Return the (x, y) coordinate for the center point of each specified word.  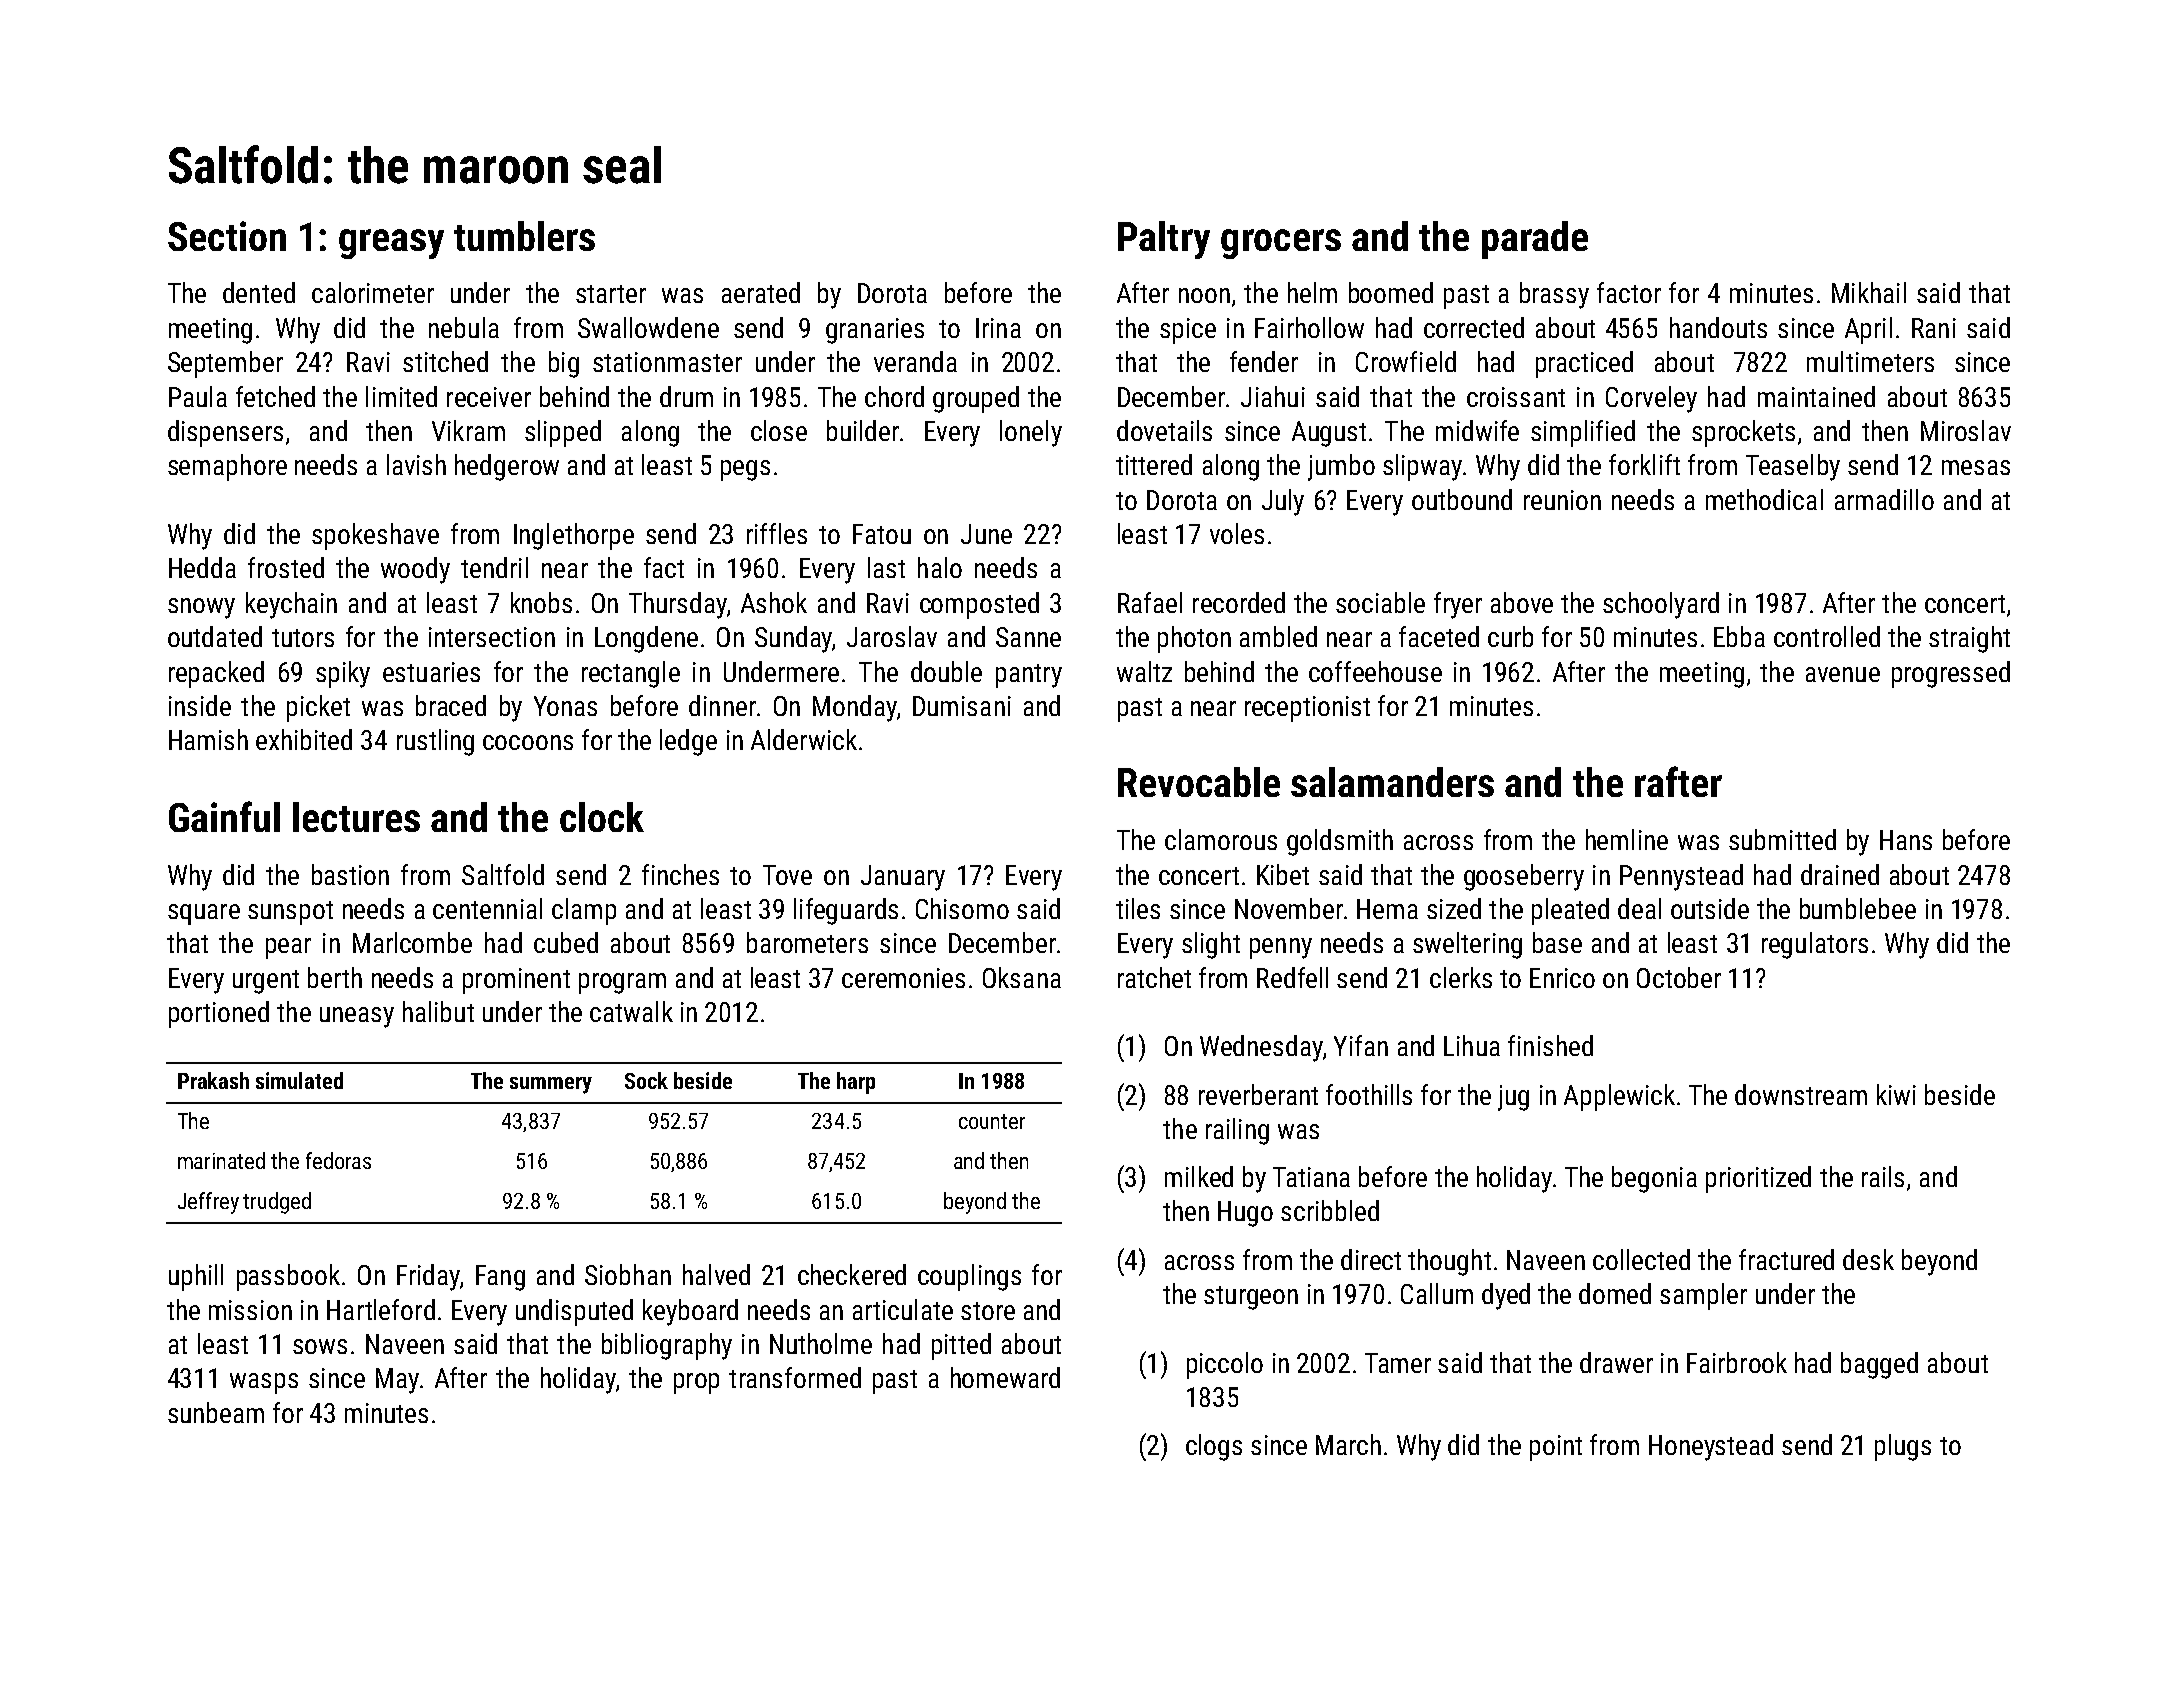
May (397, 1381)
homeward (1005, 1377)
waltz (1144, 671)
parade (1535, 240)
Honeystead (1711, 1447)
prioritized (1758, 1179)
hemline (1627, 839)
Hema (1387, 909)
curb (1510, 636)
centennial (487, 908)
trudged (277, 1203)
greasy (391, 244)
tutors (303, 638)
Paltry (1164, 240)
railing (1237, 1131)
